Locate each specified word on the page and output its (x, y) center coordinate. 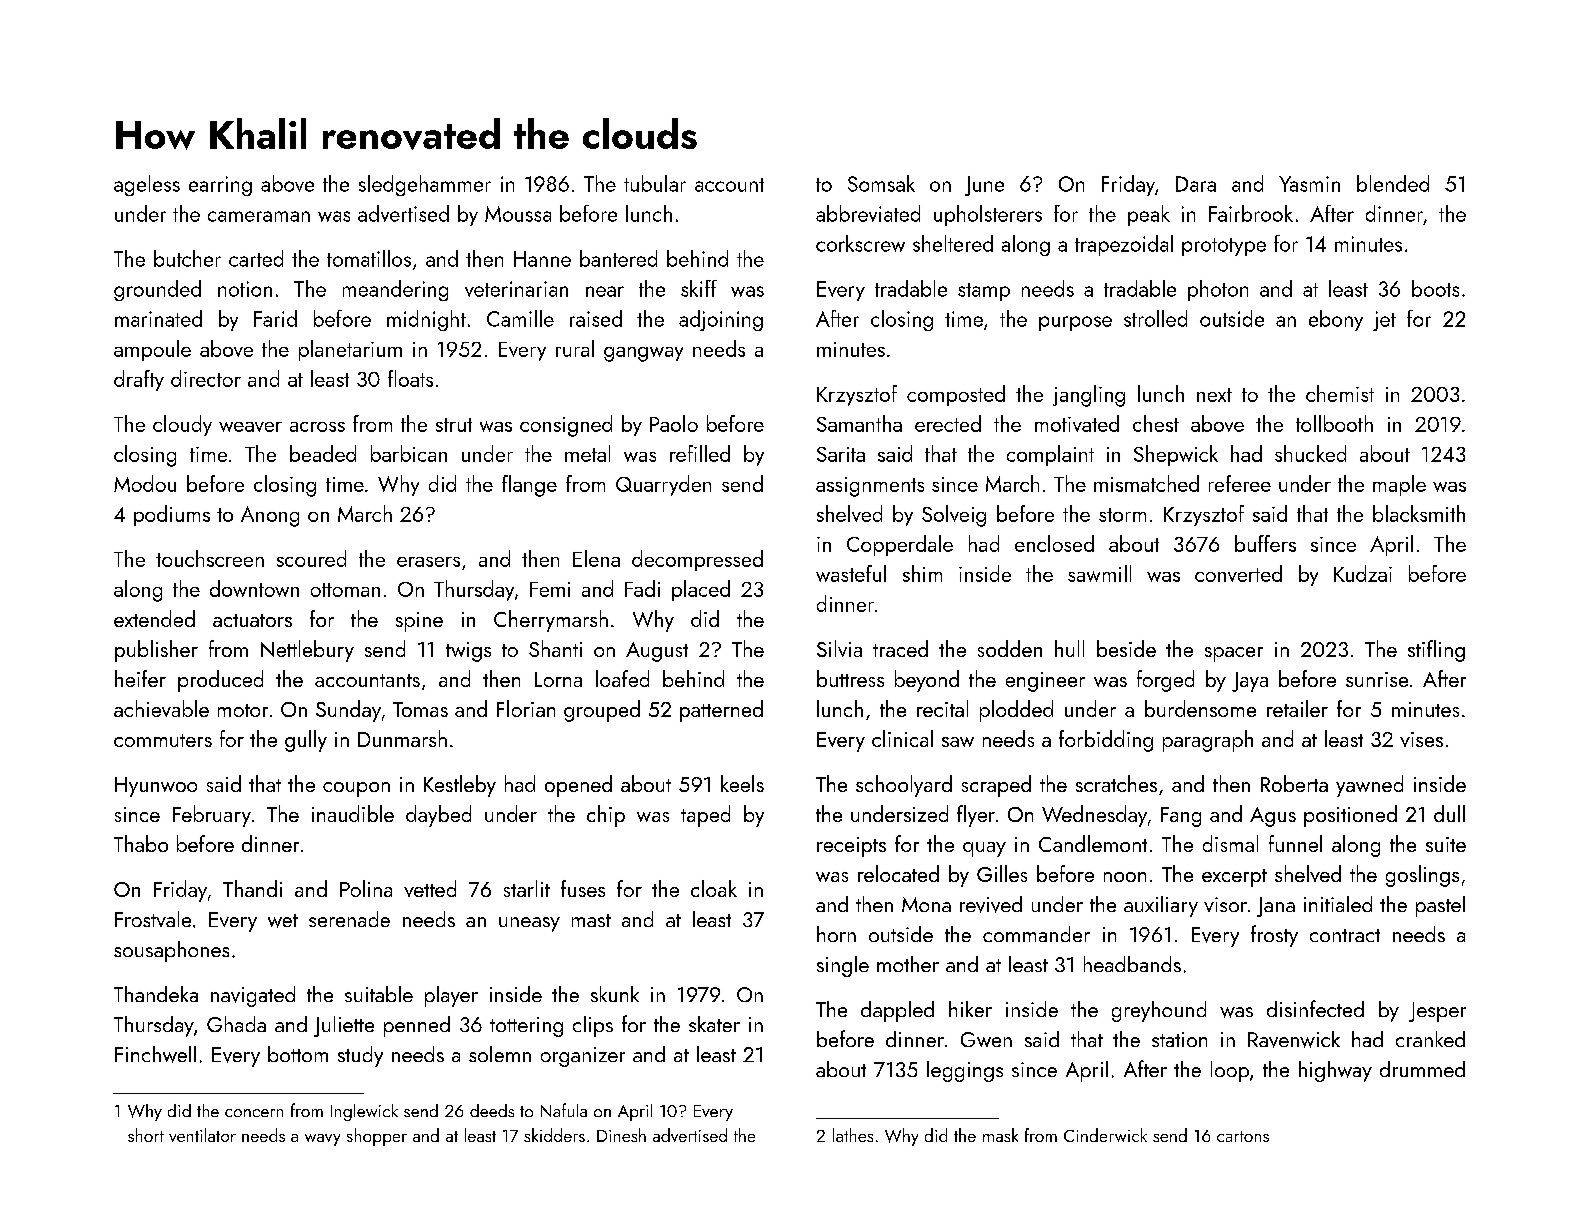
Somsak (881, 183)
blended (1393, 183)
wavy (322, 1140)
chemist (1340, 393)
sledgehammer (425, 185)
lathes (853, 1135)
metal (587, 453)
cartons (1243, 1136)
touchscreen (210, 558)
